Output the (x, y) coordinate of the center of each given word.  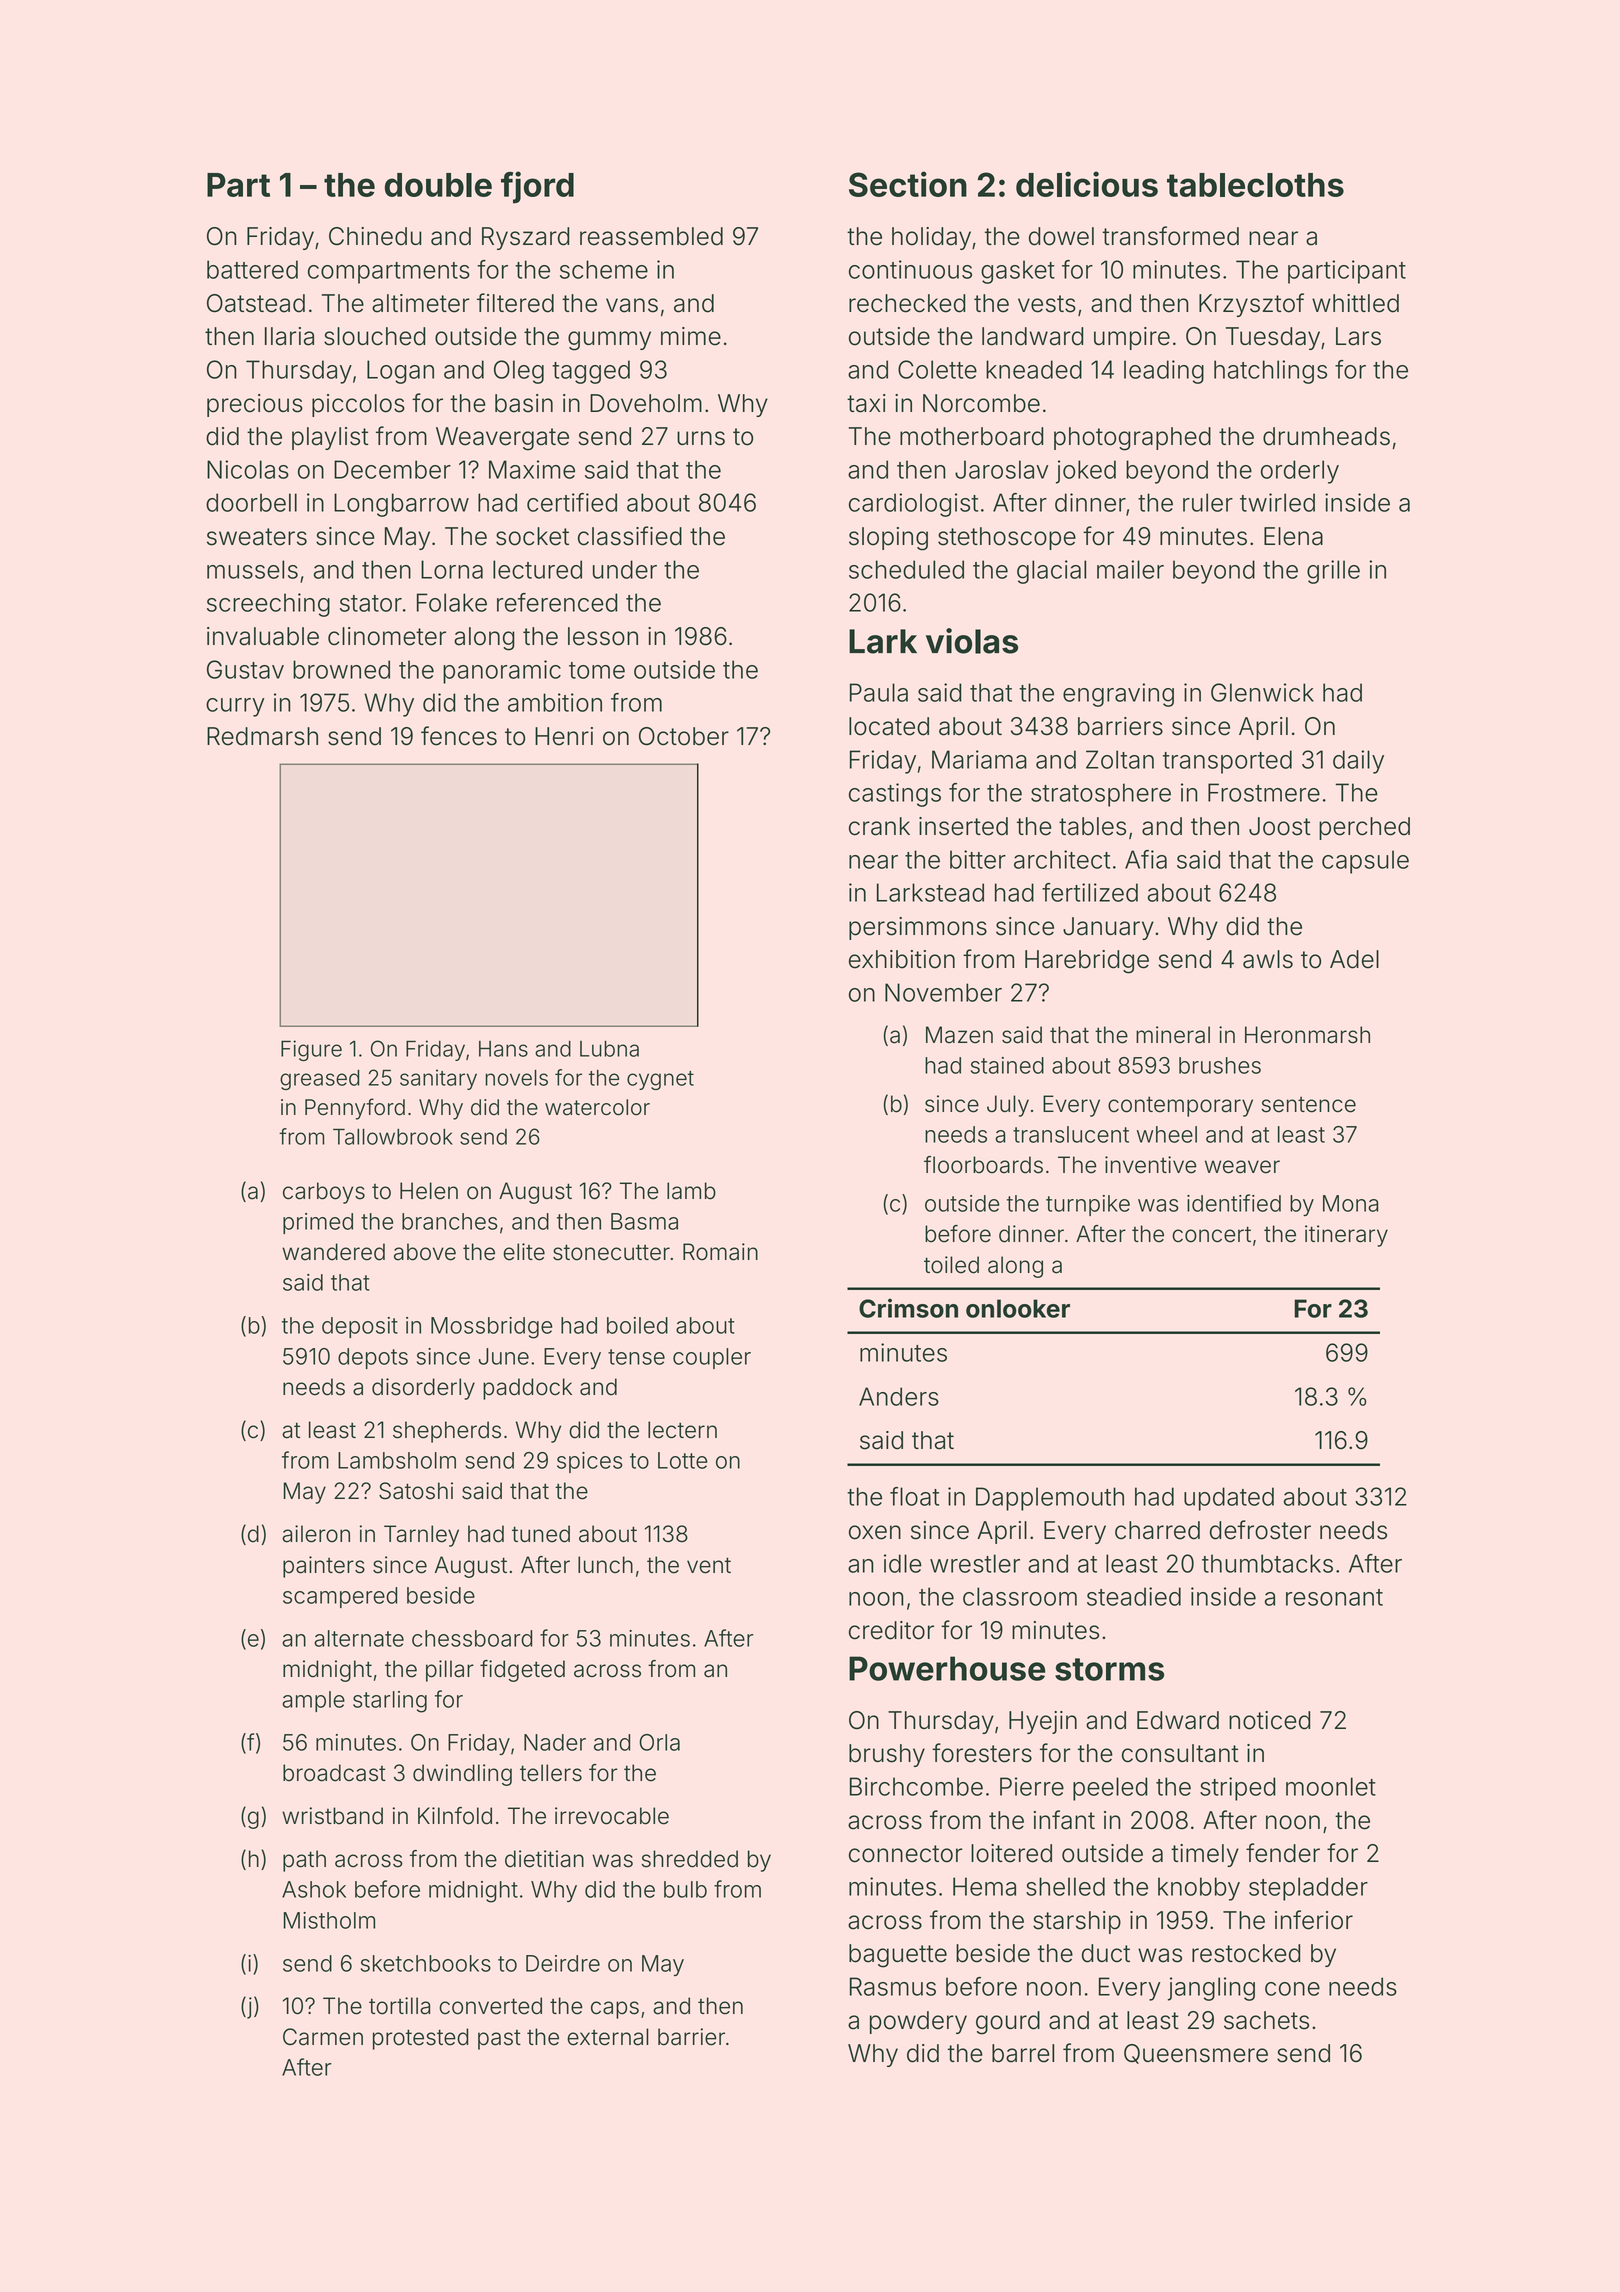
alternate (359, 1638)
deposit (360, 1327)
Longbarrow (401, 505)
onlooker (1018, 1308)
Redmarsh (262, 736)
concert (1211, 1234)
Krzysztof (1251, 305)
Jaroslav (1002, 469)
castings (895, 795)
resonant (1334, 1597)
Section (908, 184)
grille (1333, 572)
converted (490, 2006)
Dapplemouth (1050, 1499)
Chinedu (375, 236)
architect (1062, 859)
